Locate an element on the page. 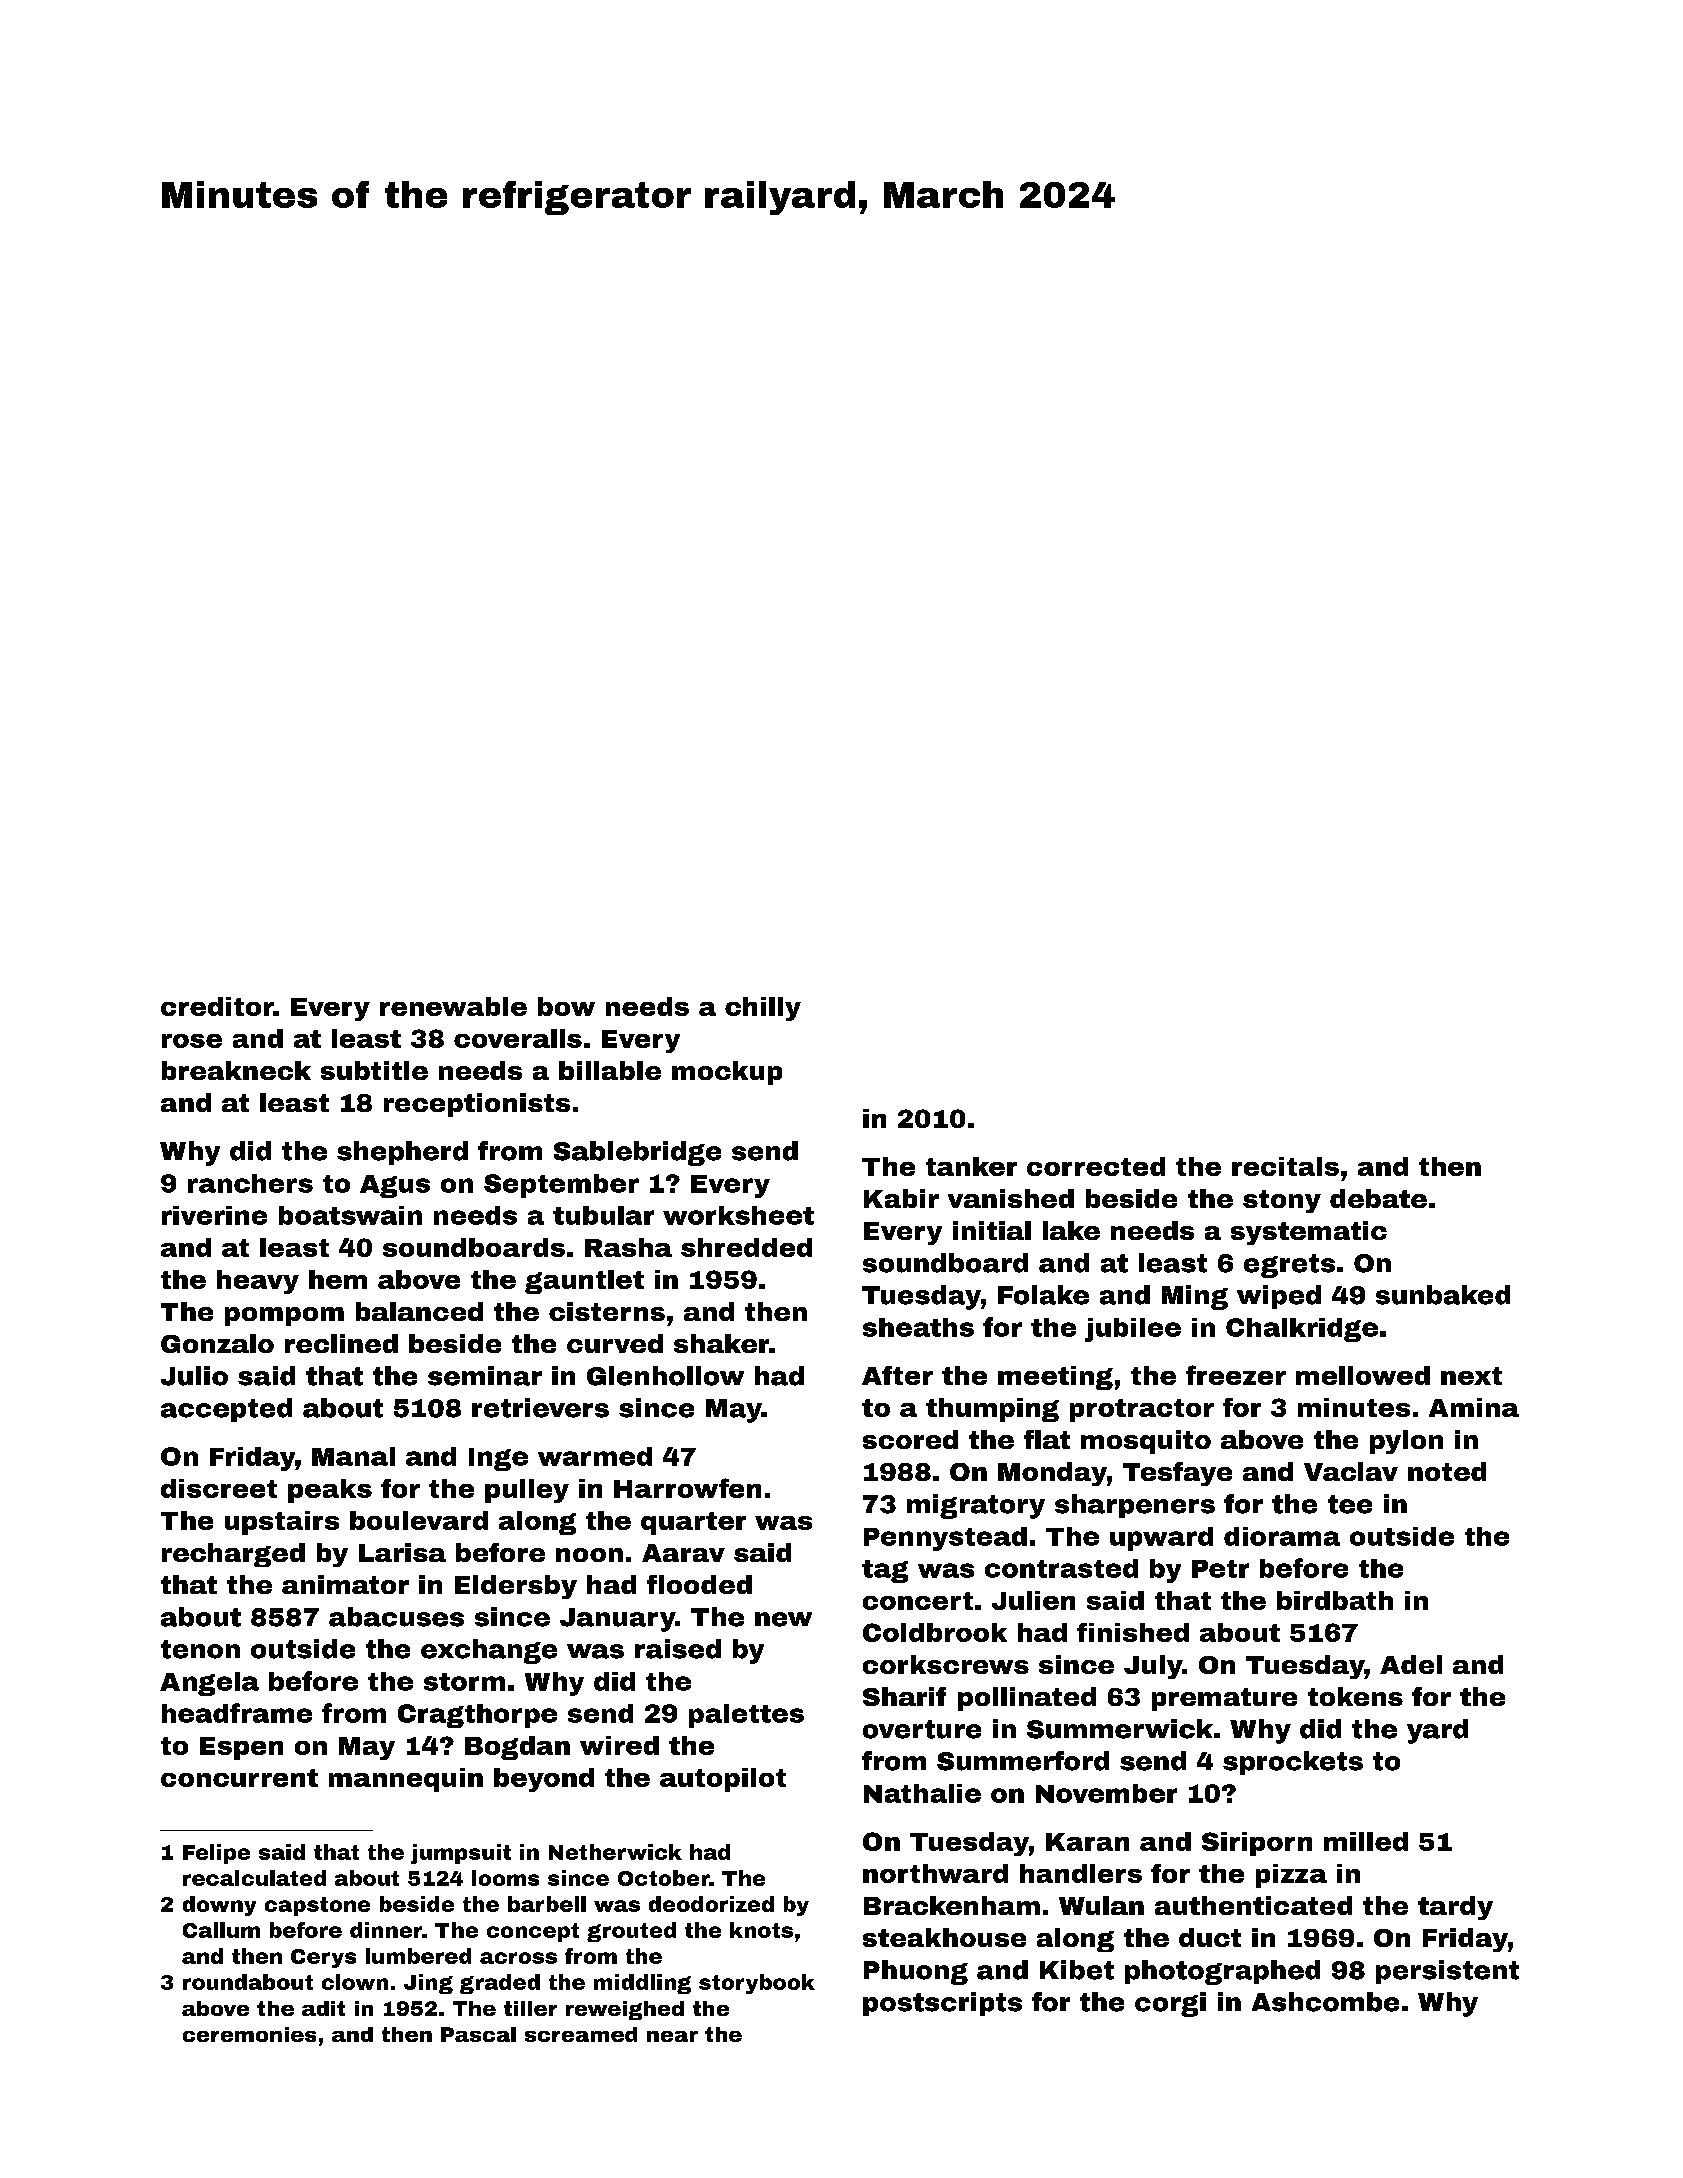 The width and height of the image is (1683, 2178). jumpsuit is located at coordinates (461, 1854).
